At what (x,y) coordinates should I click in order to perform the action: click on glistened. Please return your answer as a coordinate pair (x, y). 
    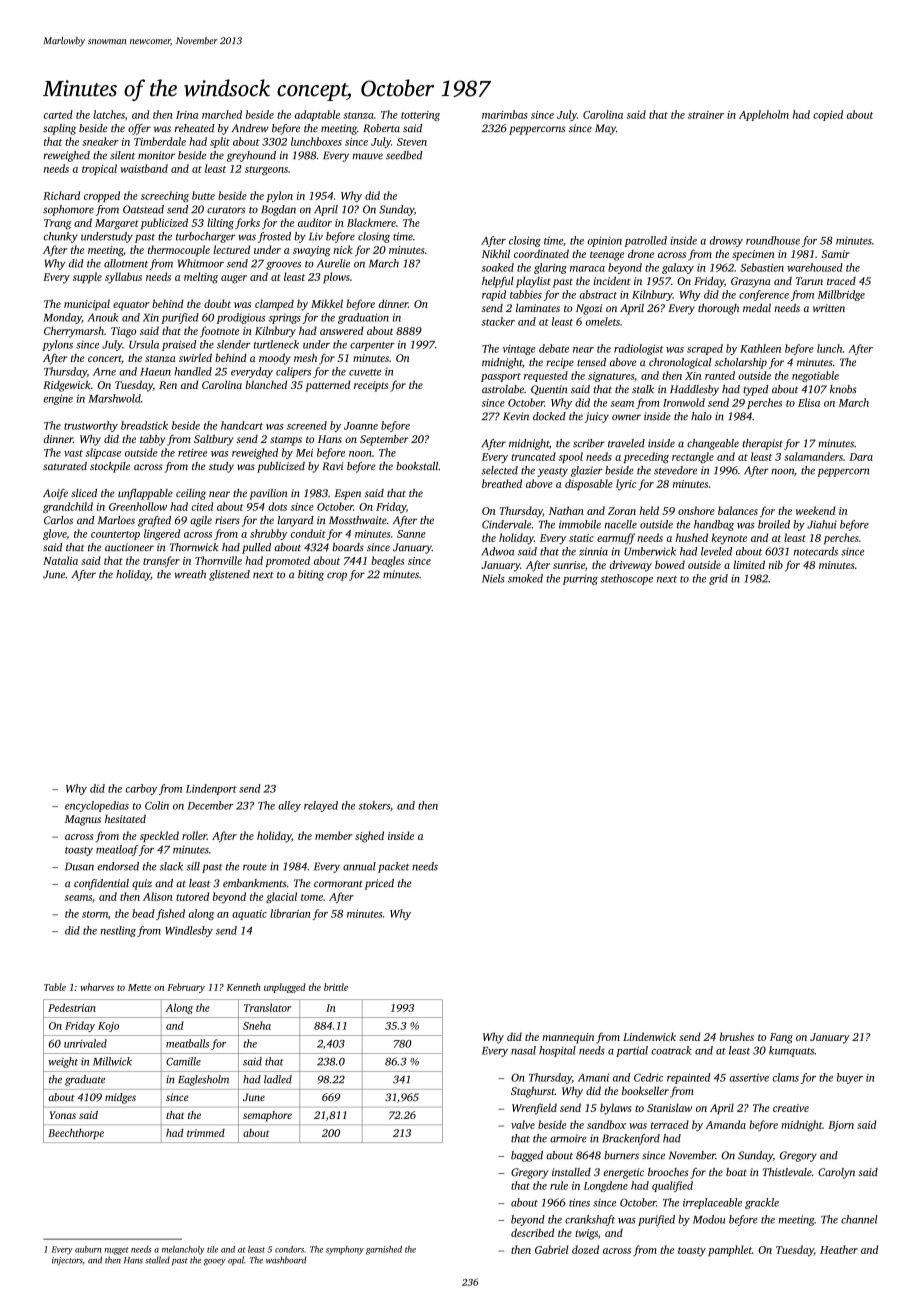
    Looking at the image, I should click on (229, 575).
